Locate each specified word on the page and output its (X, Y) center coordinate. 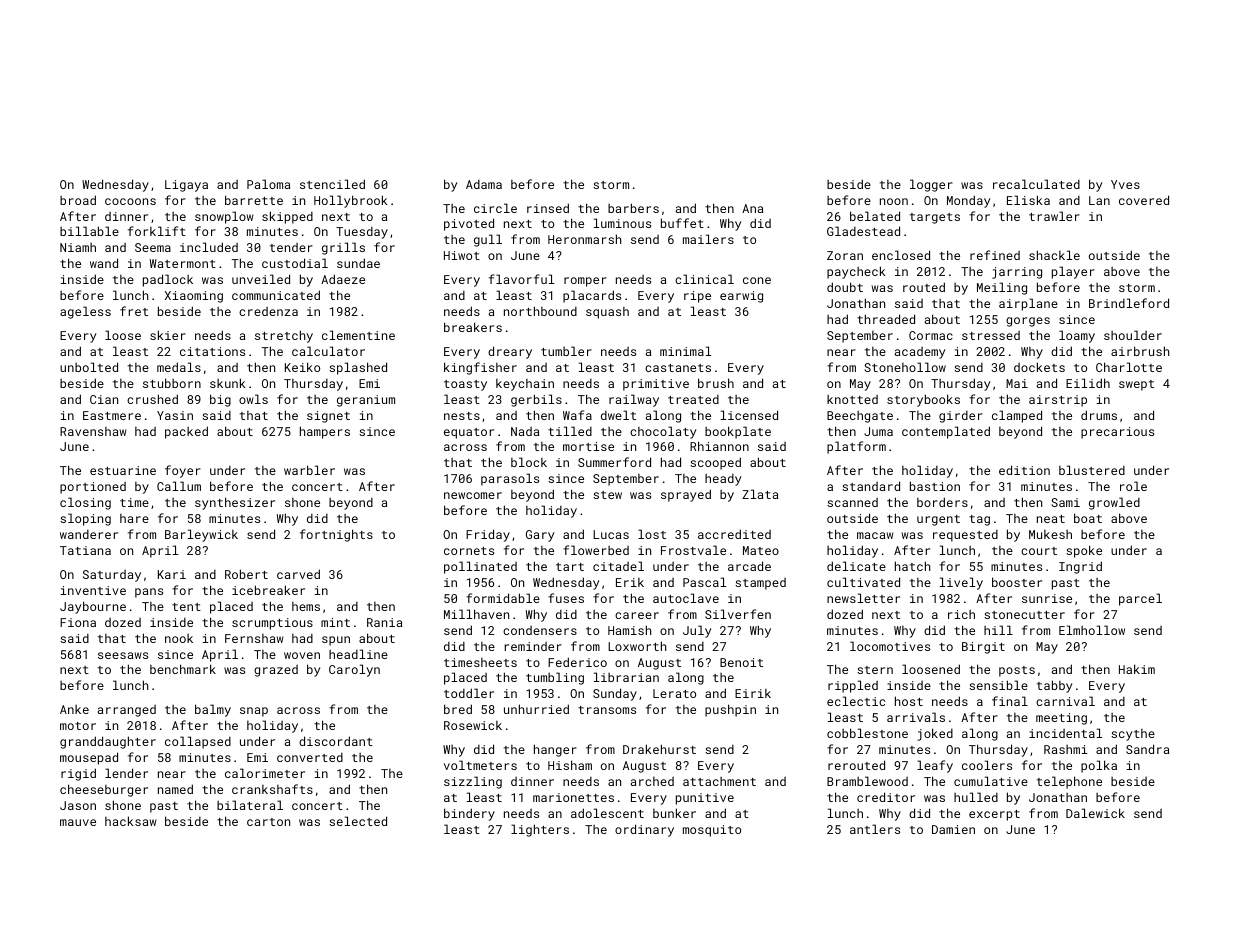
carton (268, 822)
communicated (276, 295)
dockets (1039, 367)
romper (585, 282)
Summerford (614, 462)
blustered (1092, 470)
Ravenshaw (93, 431)
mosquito (712, 831)
